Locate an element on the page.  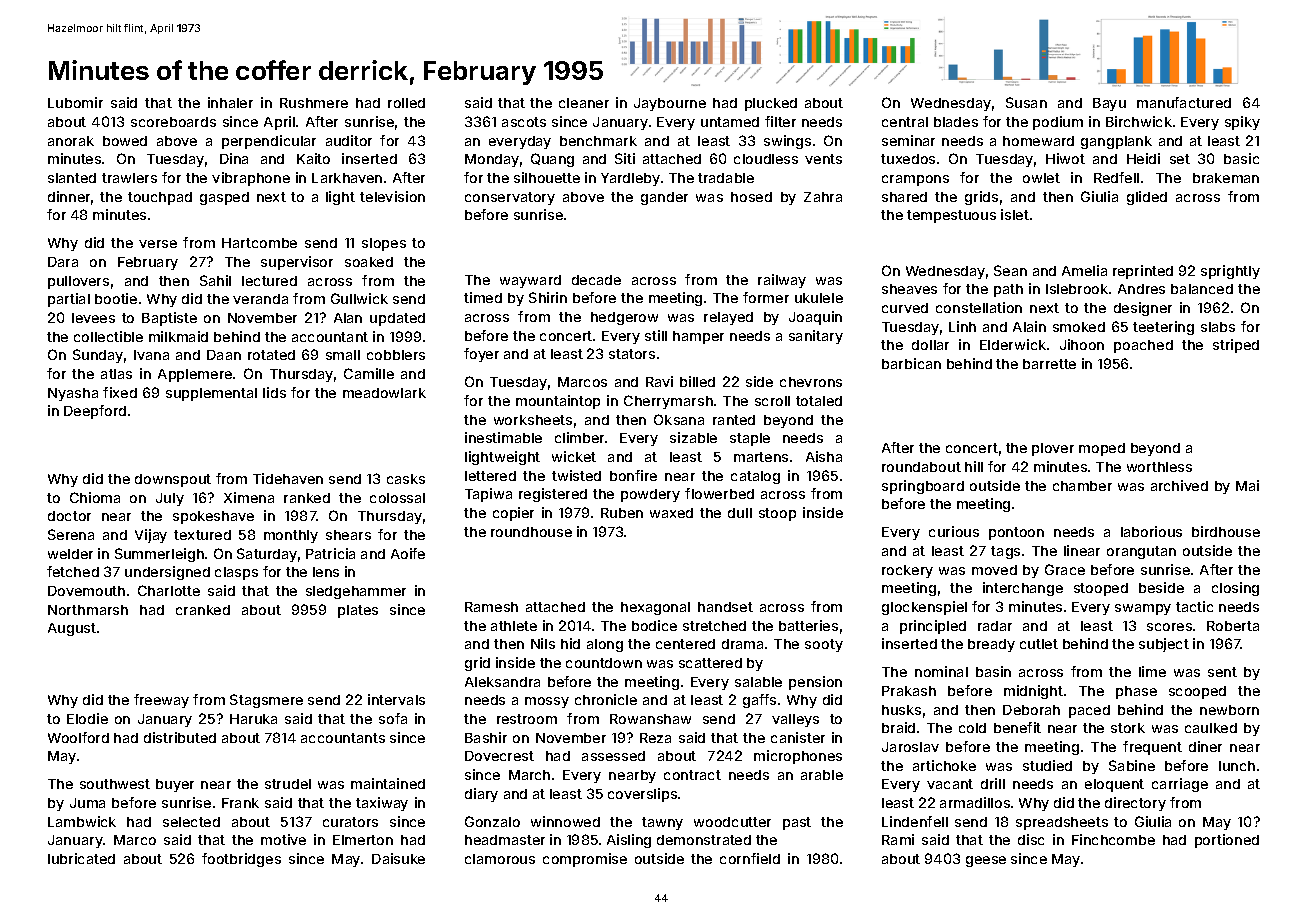
Islebrook is located at coordinates (1077, 289).
